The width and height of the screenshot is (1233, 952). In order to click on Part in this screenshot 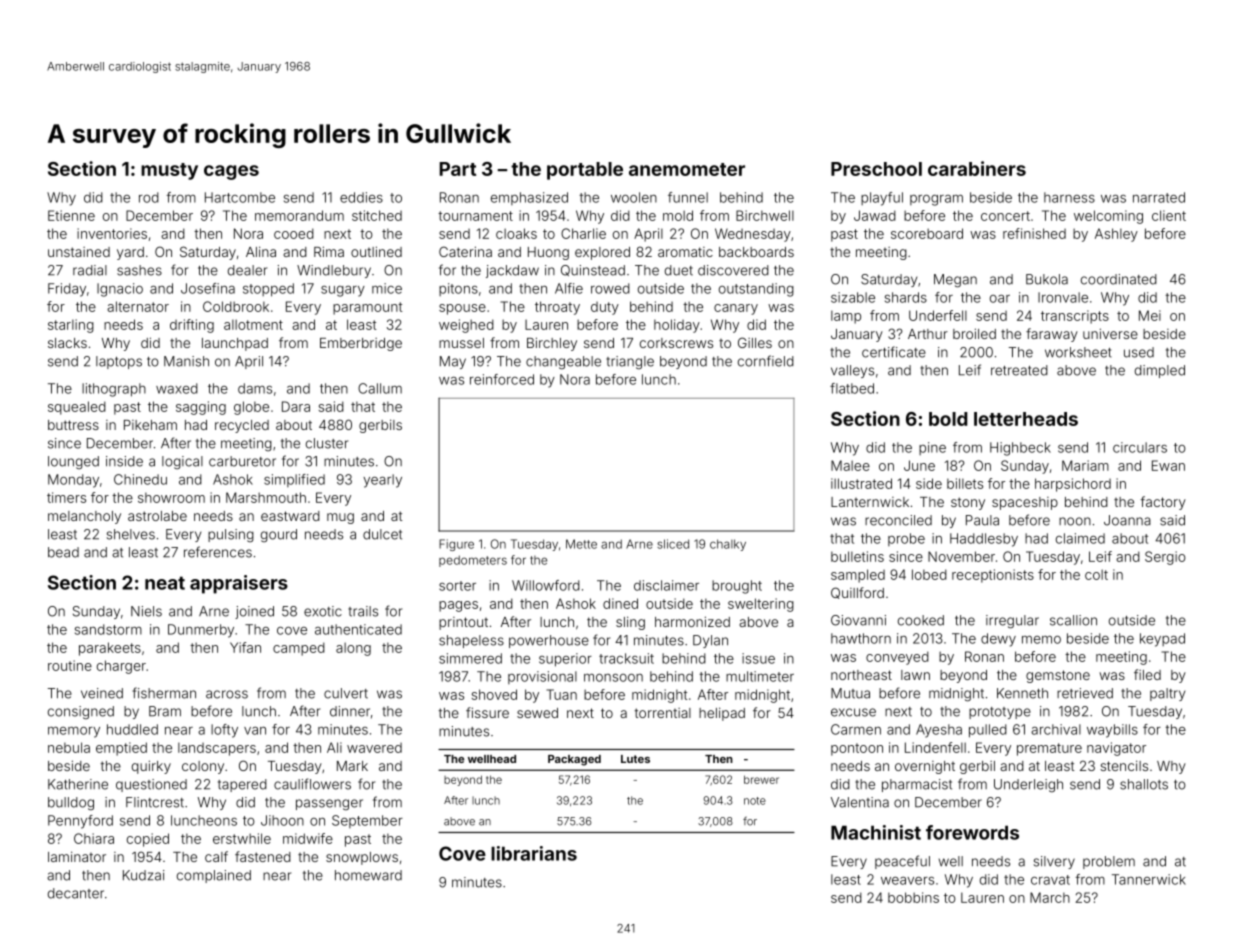, I will do `click(457, 169)`.
